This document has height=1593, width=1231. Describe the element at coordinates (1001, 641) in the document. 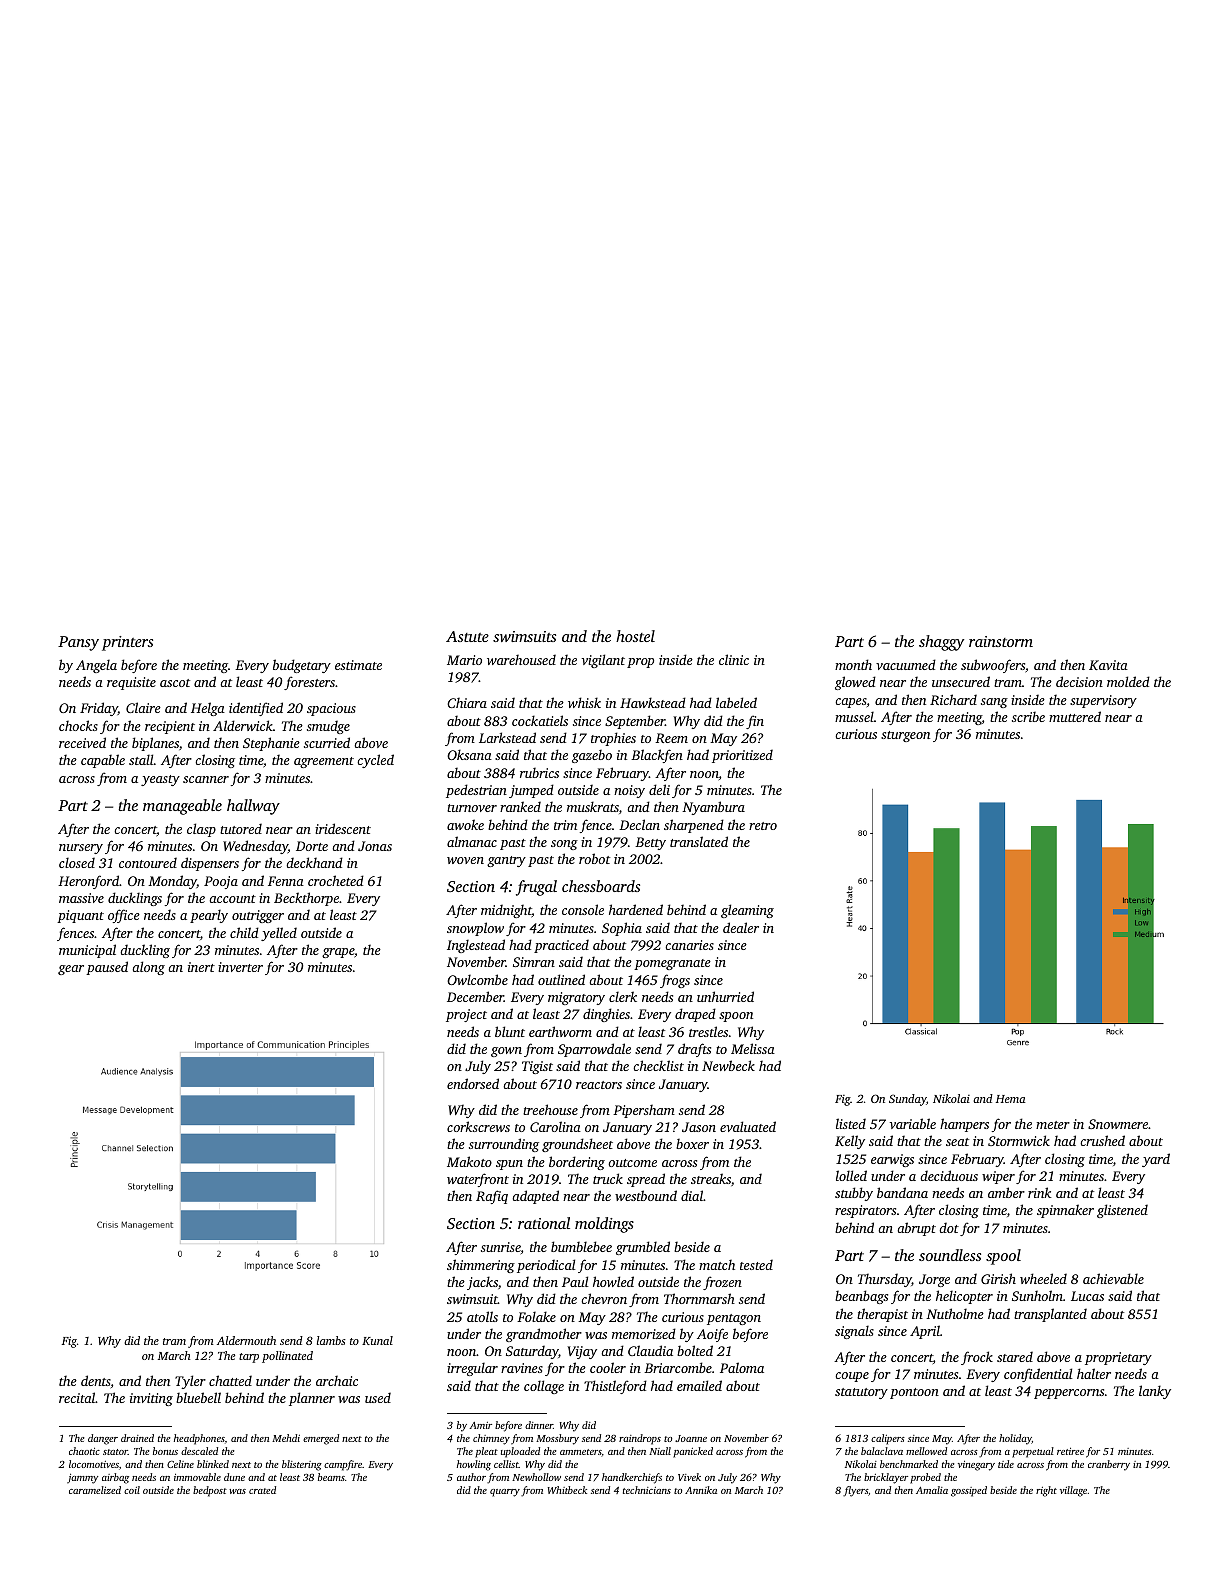

I see `rainstorm` at that location.
